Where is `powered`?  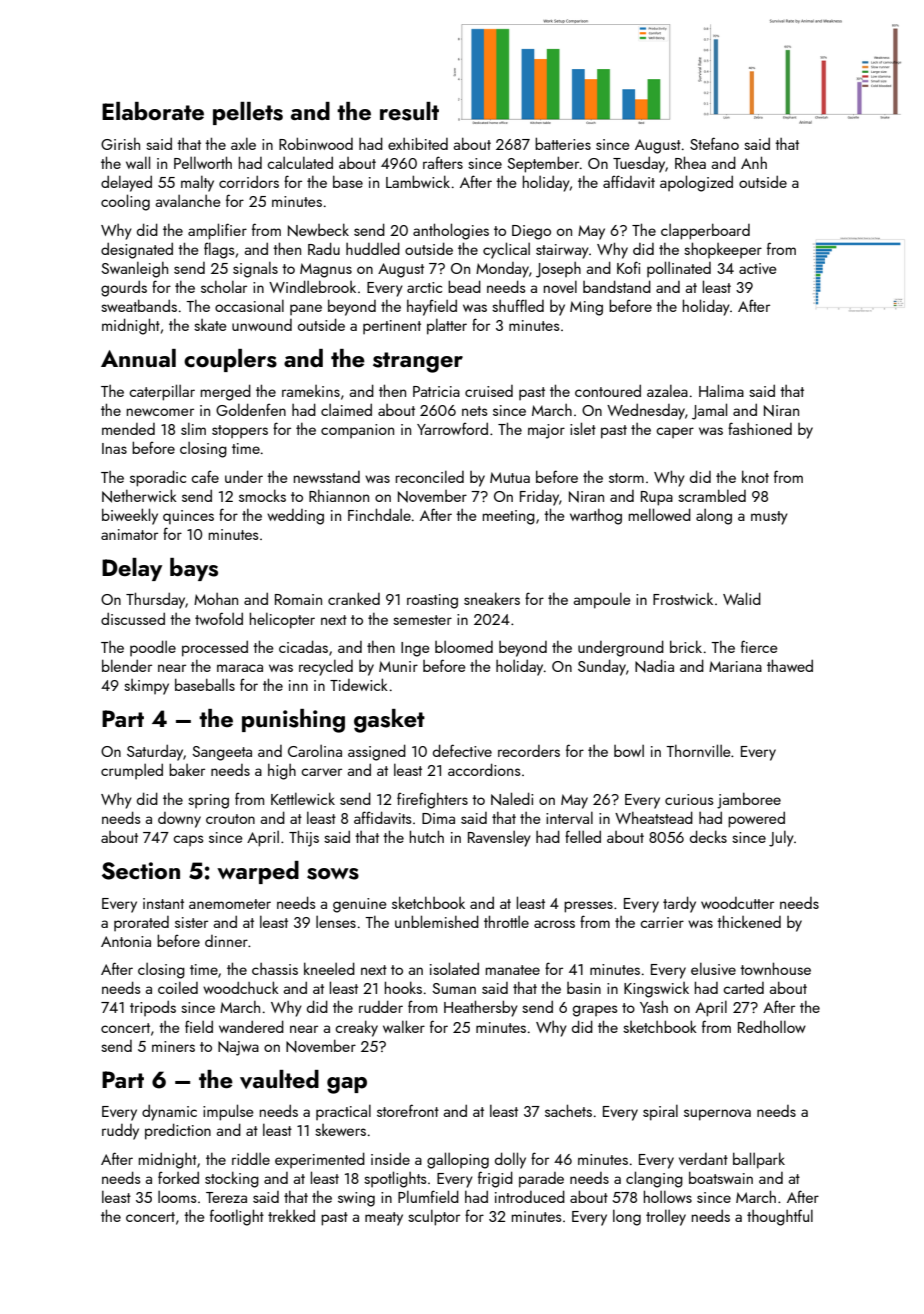
powered is located at coordinates (756, 819).
